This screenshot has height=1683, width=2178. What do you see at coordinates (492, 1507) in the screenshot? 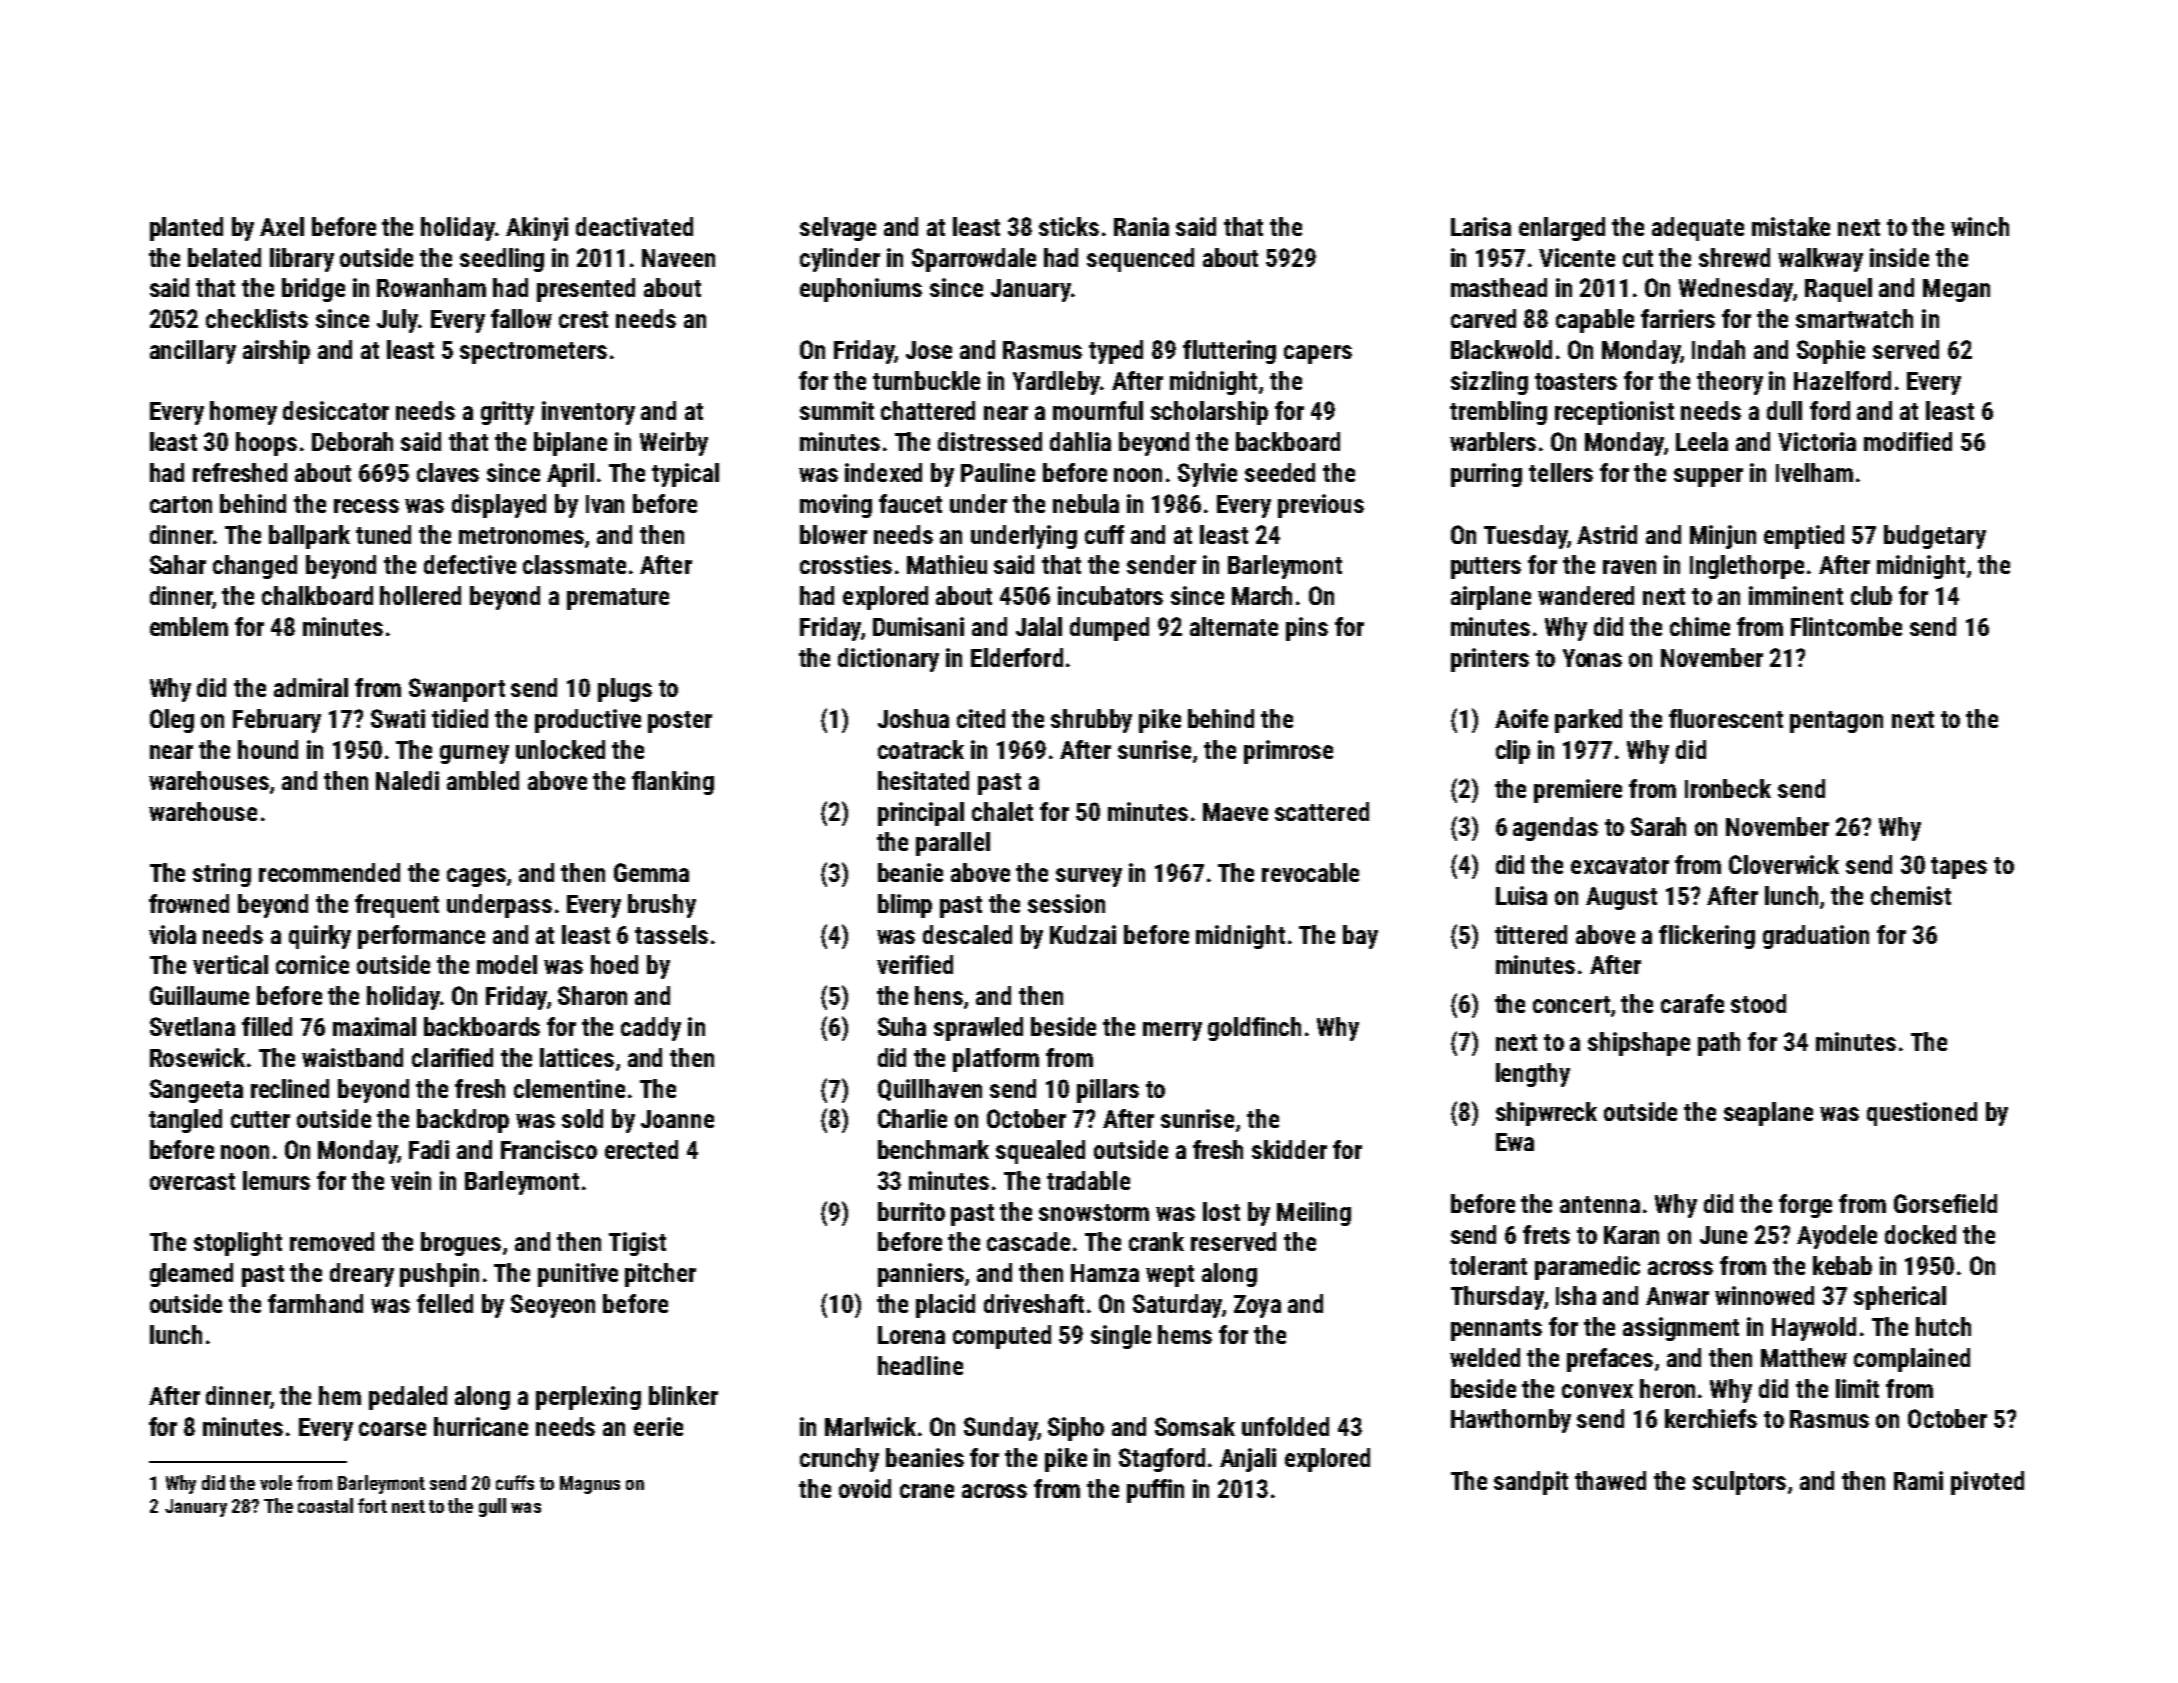
I see `gull` at bounding box center [492, 1507].
